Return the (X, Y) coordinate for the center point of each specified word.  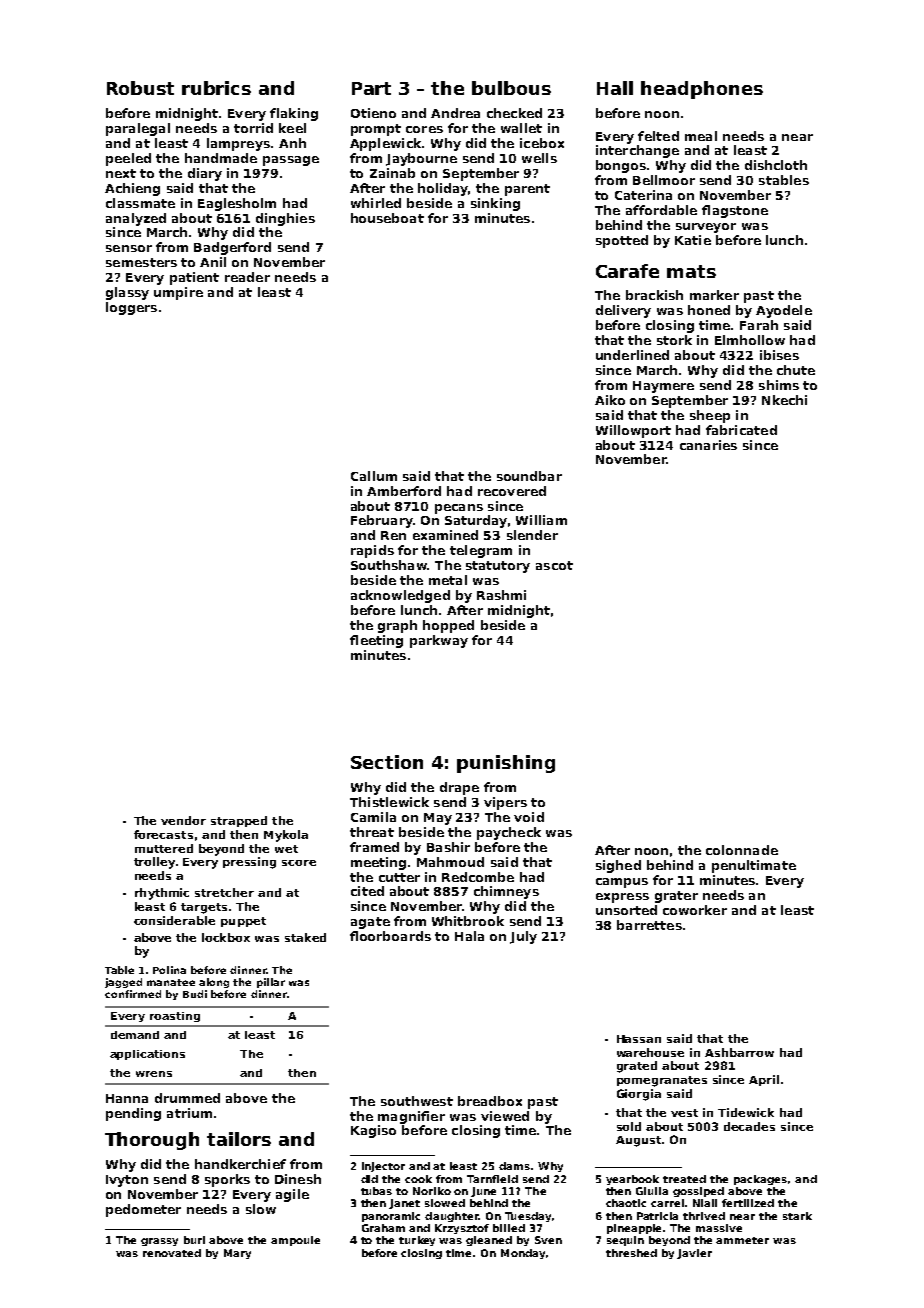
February (382, 521)
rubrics (216, 88)
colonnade (742, 850)
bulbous (511, 88)
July (523, 937)
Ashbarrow (739, 1052)
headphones (702, 90)
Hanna (127, 1098)
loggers (131, 308)
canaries (708, 445)
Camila (373, 817)
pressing (249, 863)
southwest (417, 1101)
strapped (239, 821)
